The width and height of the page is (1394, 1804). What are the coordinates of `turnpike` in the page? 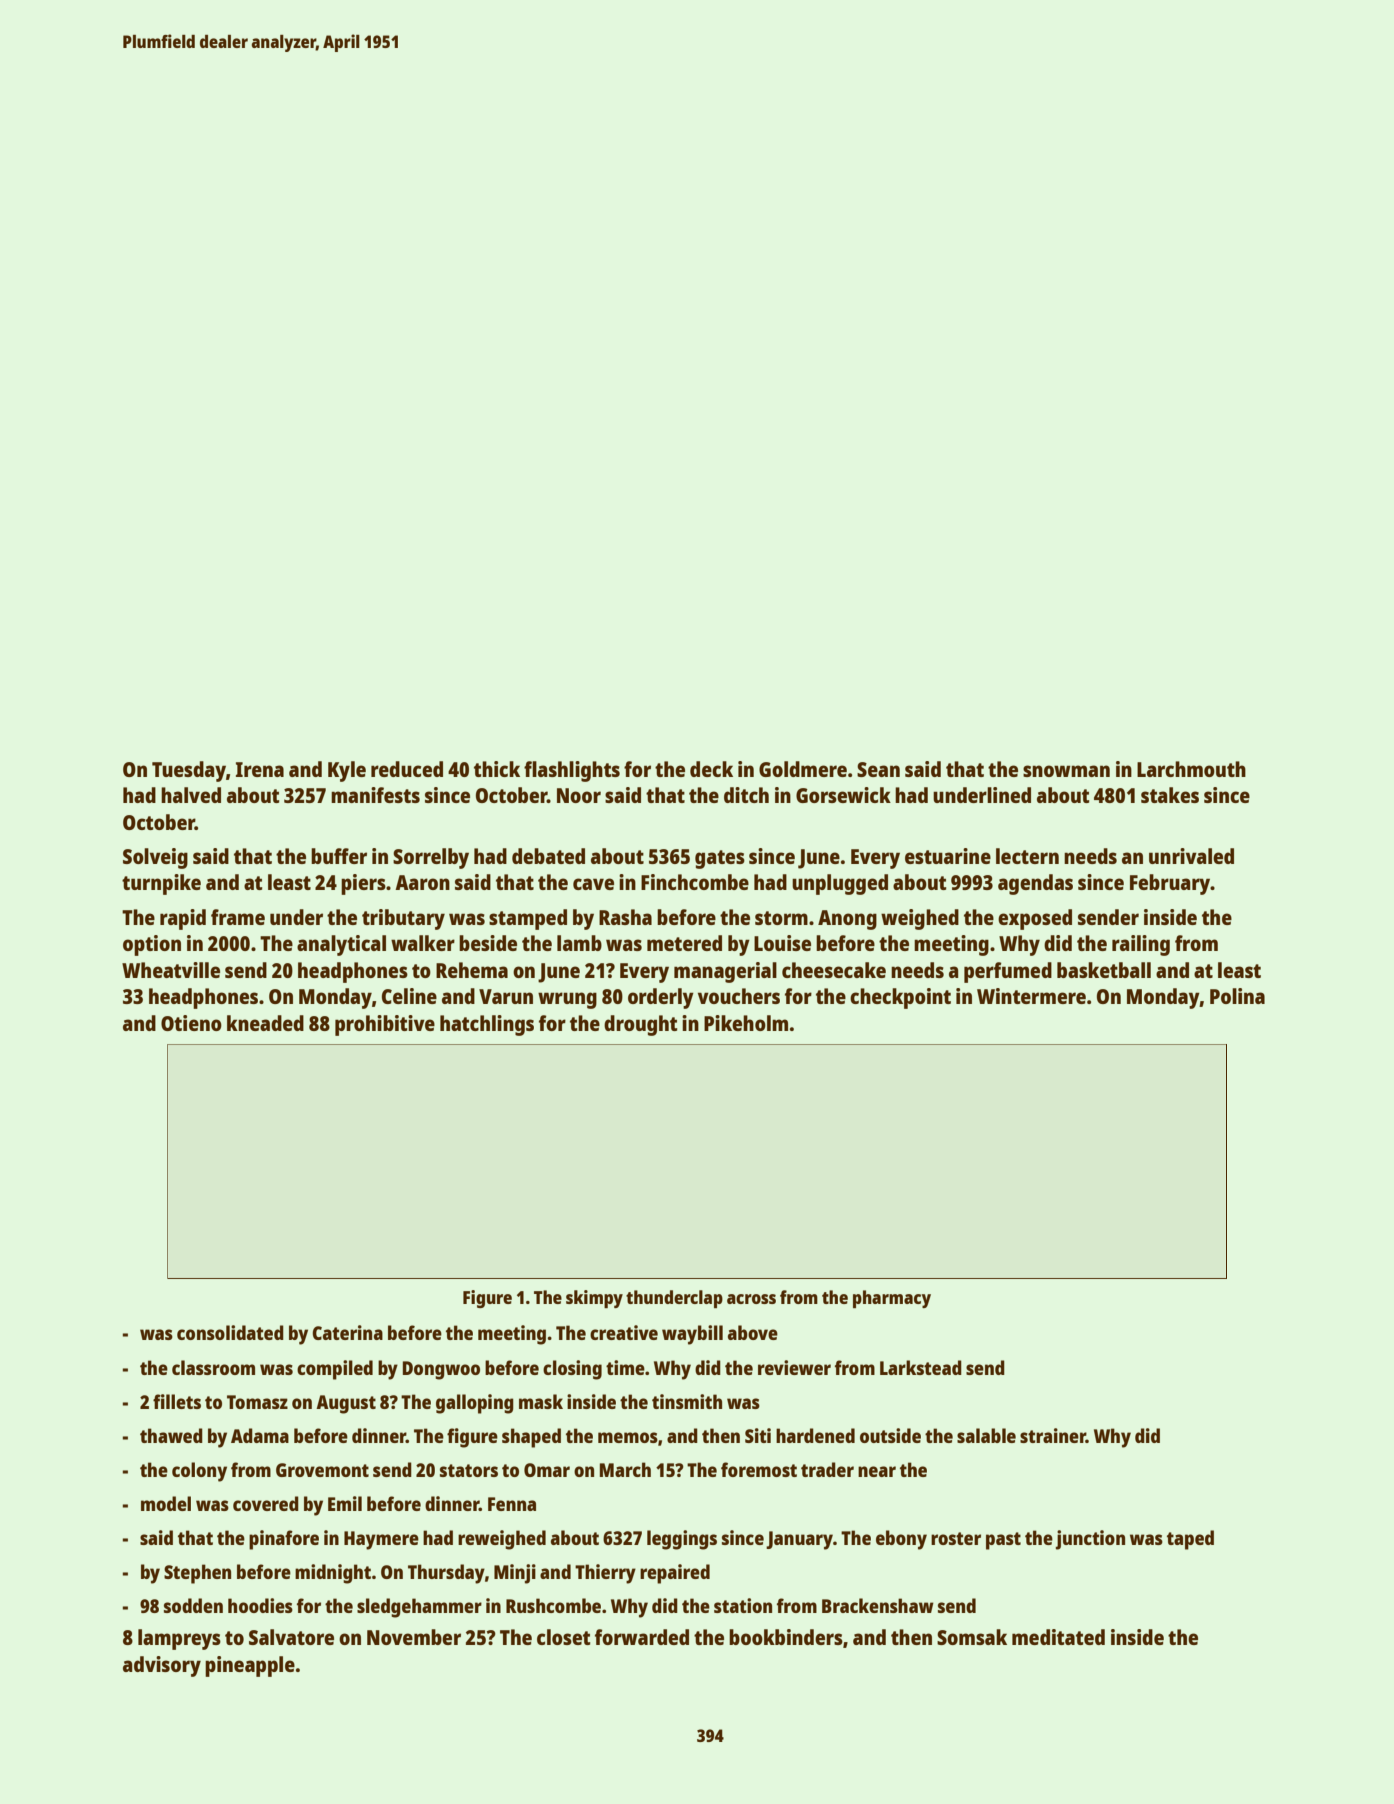 It's located at (161, 884).
